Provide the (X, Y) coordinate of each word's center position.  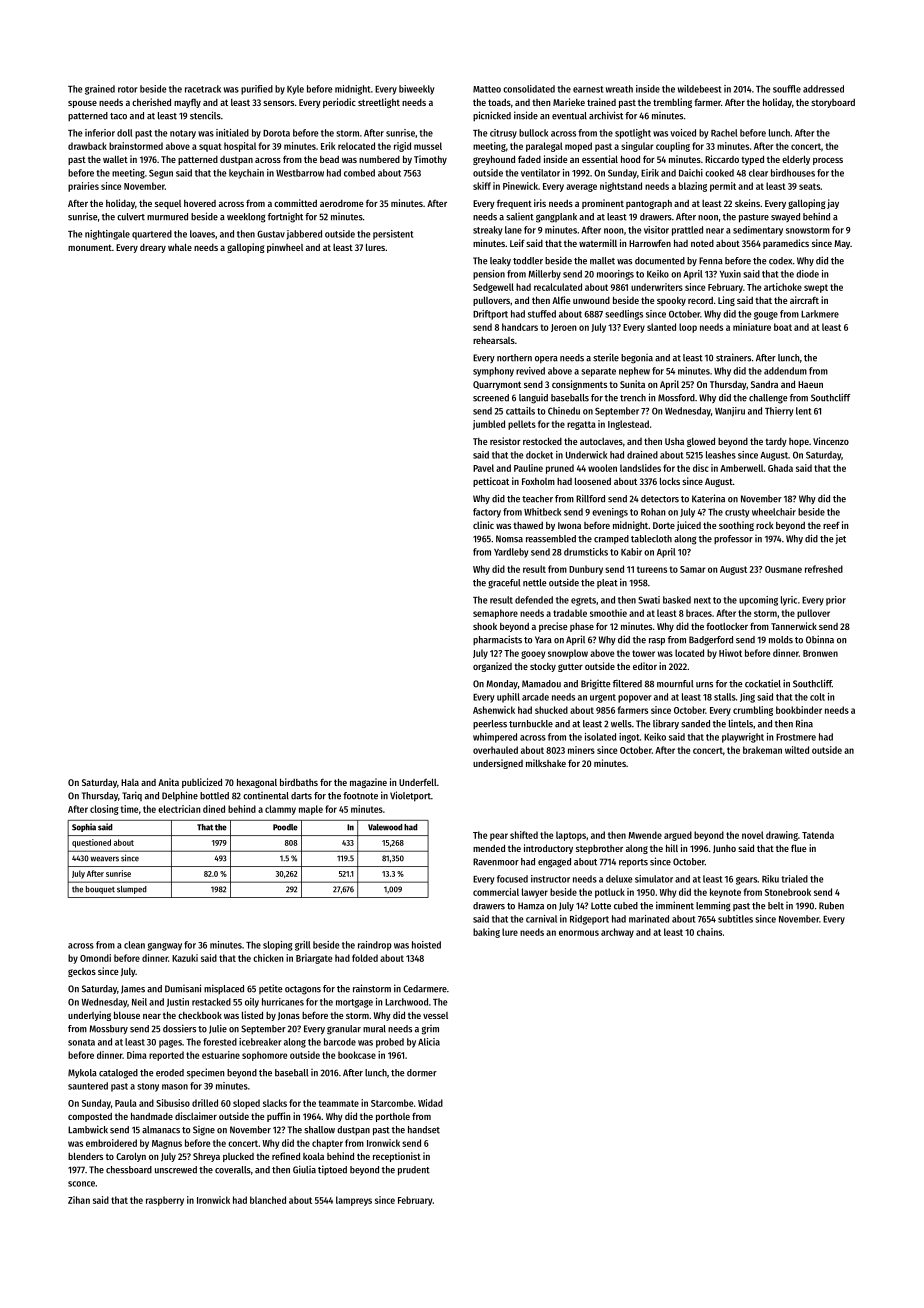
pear (499, 837)
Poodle (285, 827)
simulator (654, 879)
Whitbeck (542, 512)
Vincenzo (831, 441)
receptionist (397, 1157)
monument (90, 247)
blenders (85, 1156)
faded (529, 159)
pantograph (649, 204)
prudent (414, 1171)
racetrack (203, 89)
